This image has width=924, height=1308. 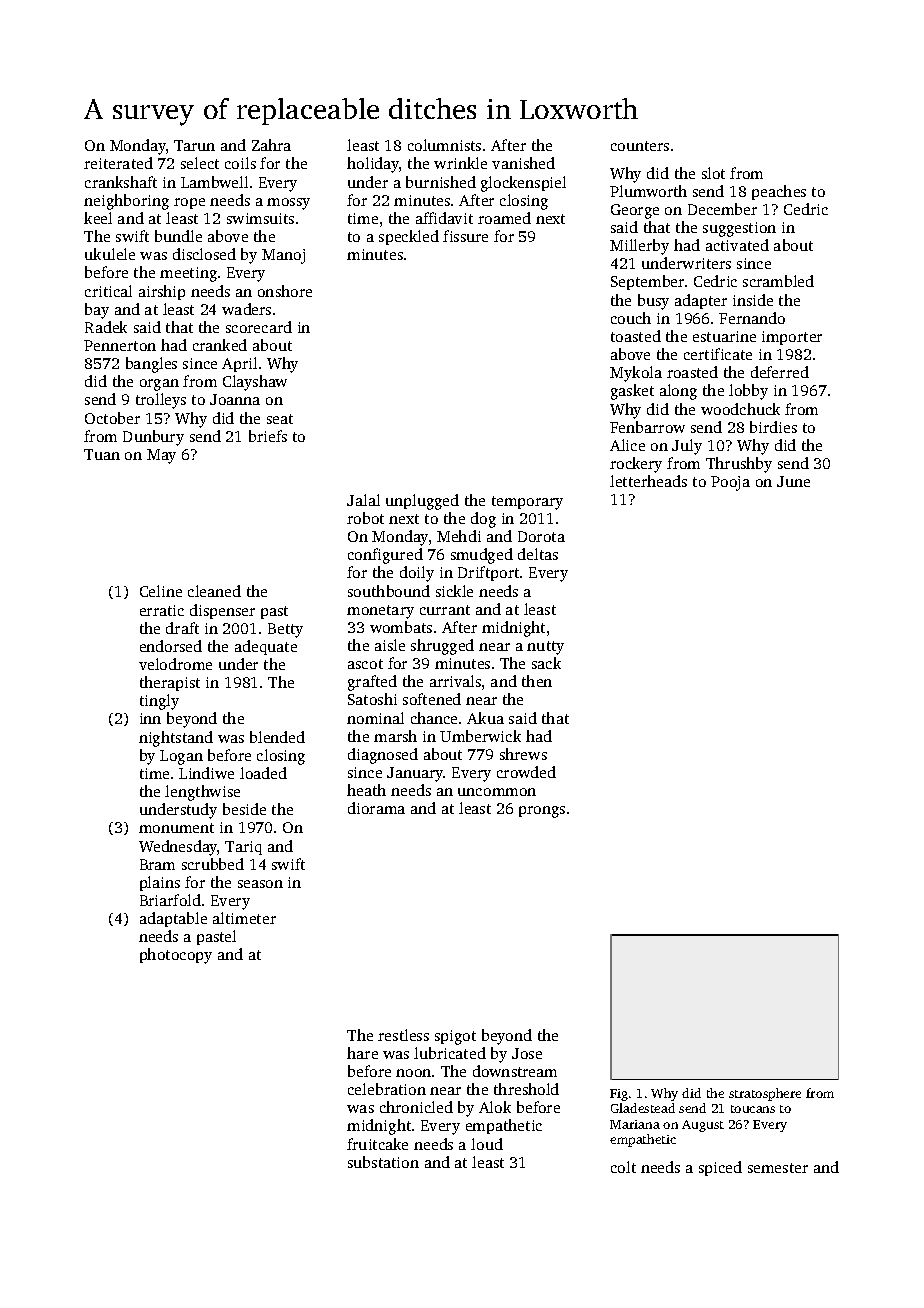 I want to click on stratosphere, so click(x=765, y=1094).
